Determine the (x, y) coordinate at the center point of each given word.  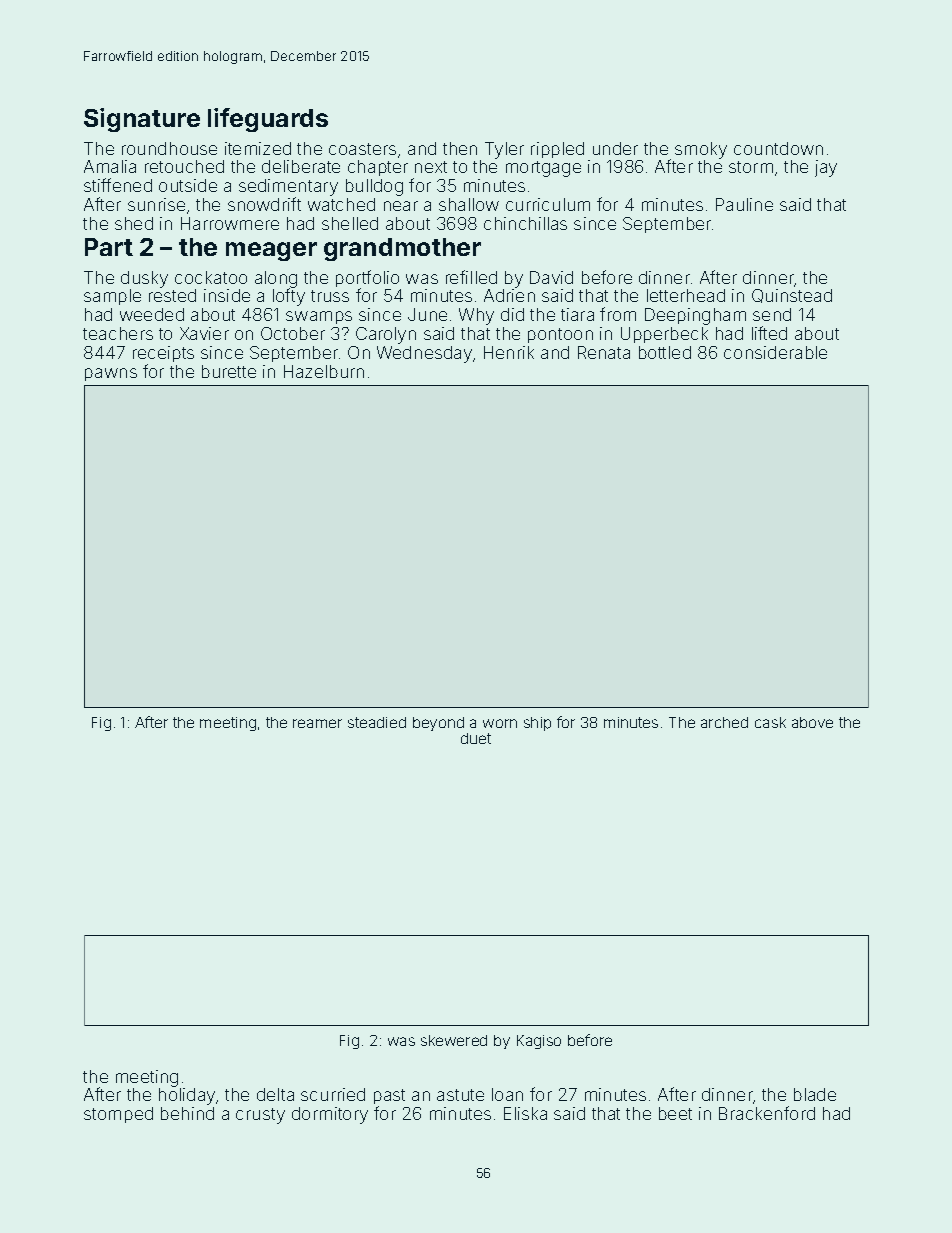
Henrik (509, 352)
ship (537, 724)
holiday (187, 1096)
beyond (438, 724)
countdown (778, 148)
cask (770, 722)
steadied (377, 722)
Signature (142, 120)
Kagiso (539, 1042)
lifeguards (268, 120)
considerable (775, 352)
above (812, 722)
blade (815, 1094)
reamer (317, 723)
